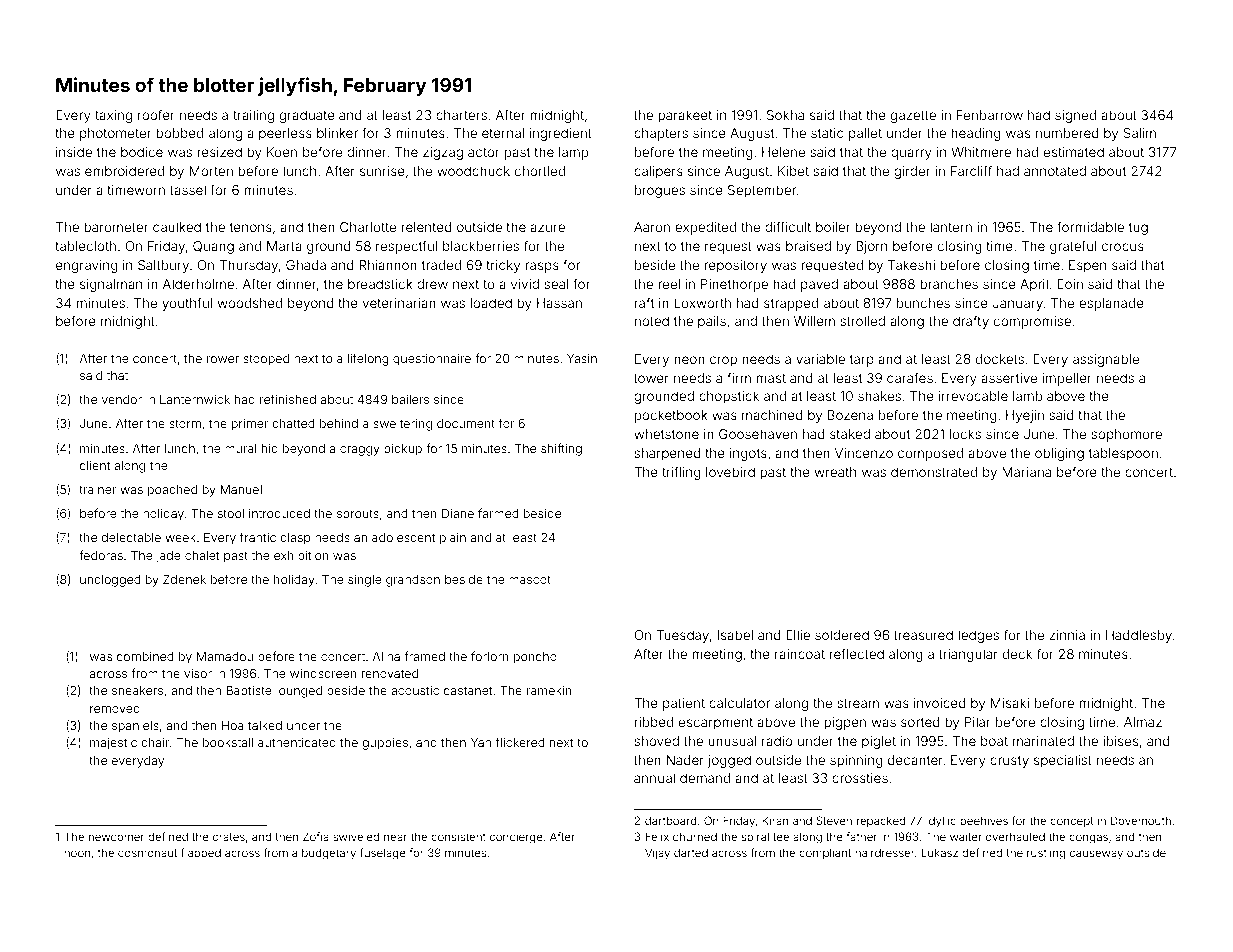 This page has height=952, width=1233. What do you see at coordinates (498, 513) in the page?
I see `farmed` at bounding box center [498, 513].
